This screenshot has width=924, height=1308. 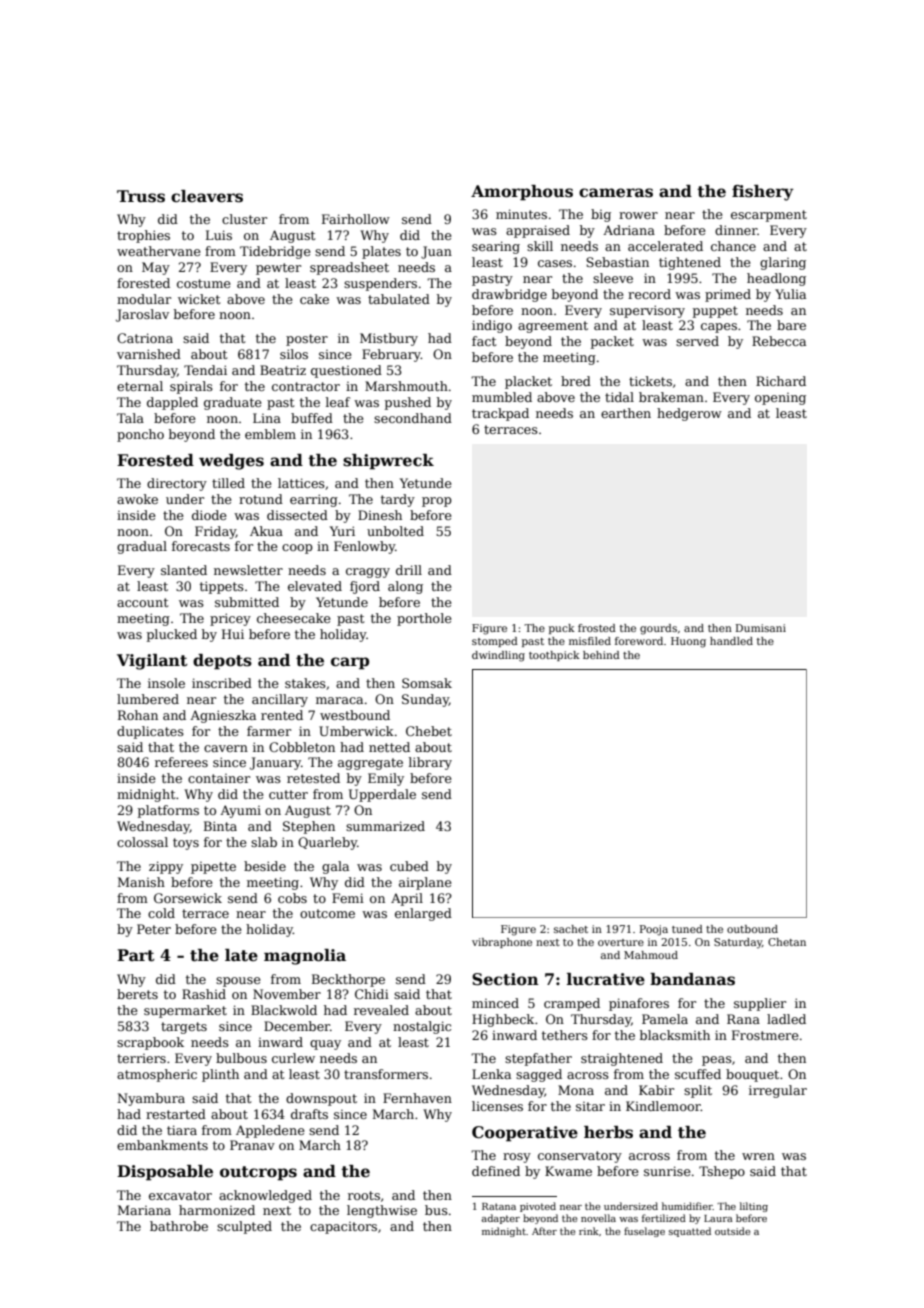 What do you see at coordinates (244, 1227) in the screenshot?
I see `sculpted` at bounding box center [244, 1227].
